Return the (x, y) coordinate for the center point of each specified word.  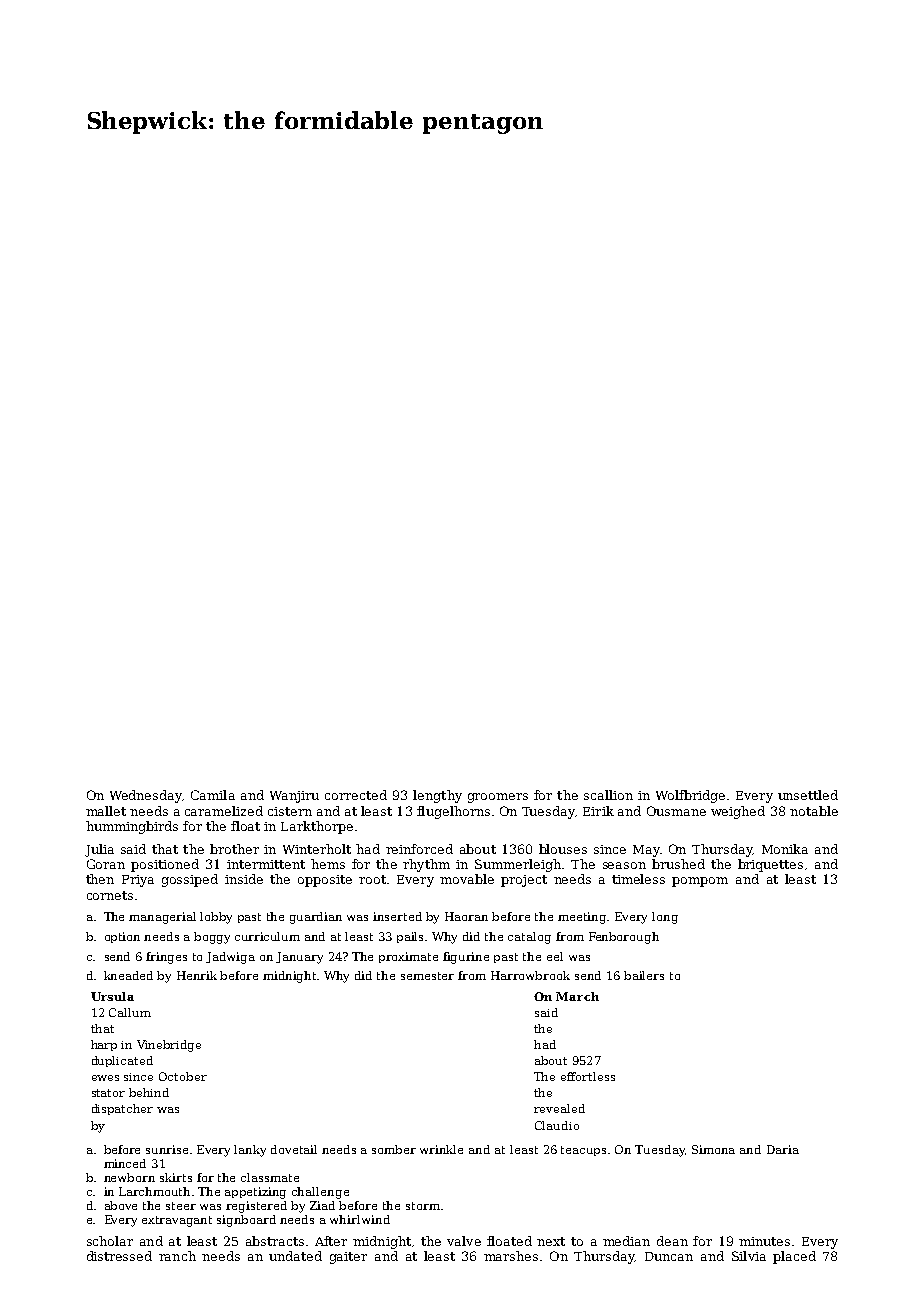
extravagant (177, 1221)
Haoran (466, 916)
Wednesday (146, 796)
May (646, 851)
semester (427, 976)
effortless (588, 1076)
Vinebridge (169, 1046)
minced (125, 1163)
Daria (783, 1149)
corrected (356, 795)
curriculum (267, 936)
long (665, 918)
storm (423, 1206)
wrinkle (441, 1149)
